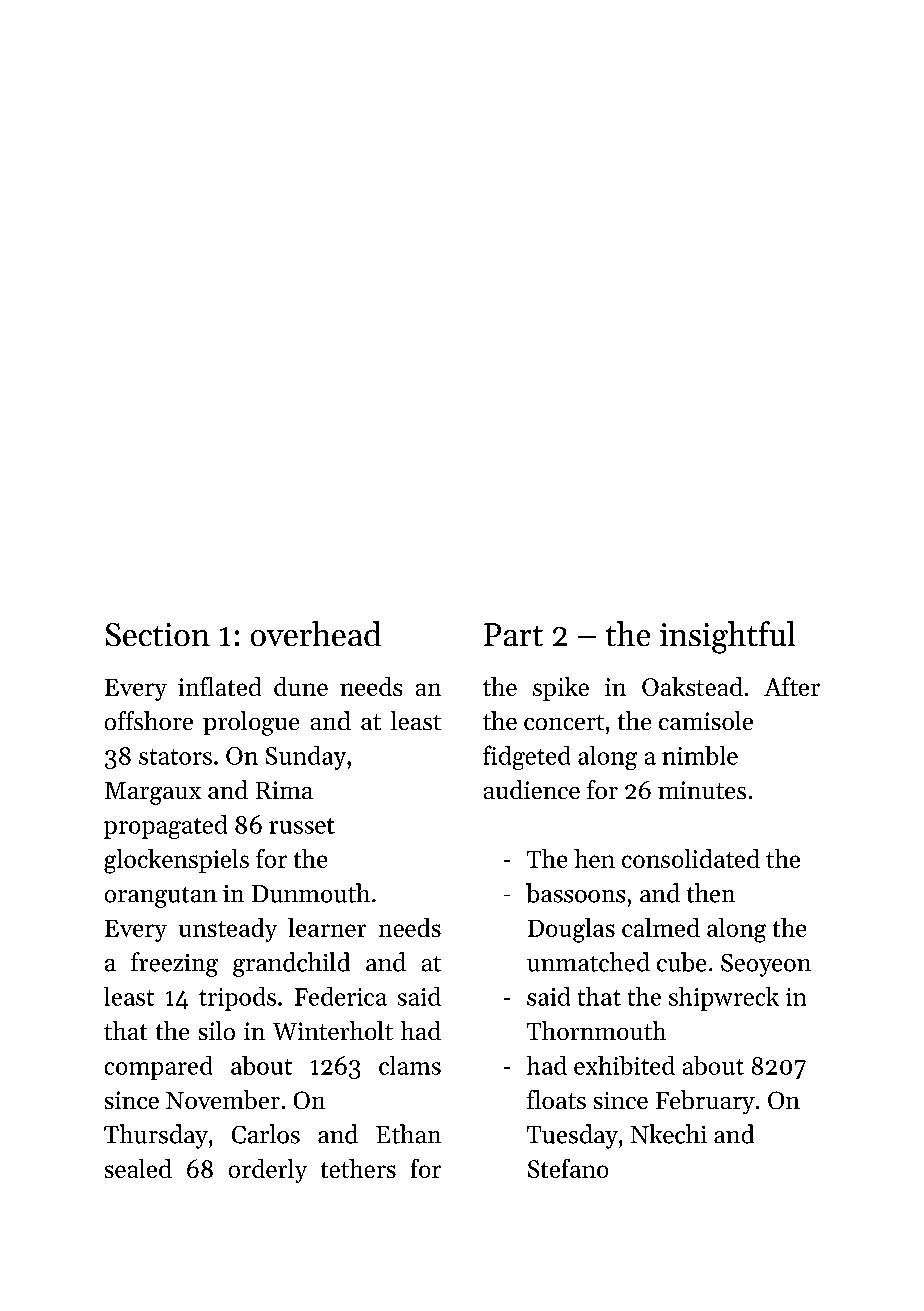 Image resolution: width=924 pixels, height=1311 pixels. Describe the element at coordinates (341, 996) in the screenshot. I see `Federica` at that location.
